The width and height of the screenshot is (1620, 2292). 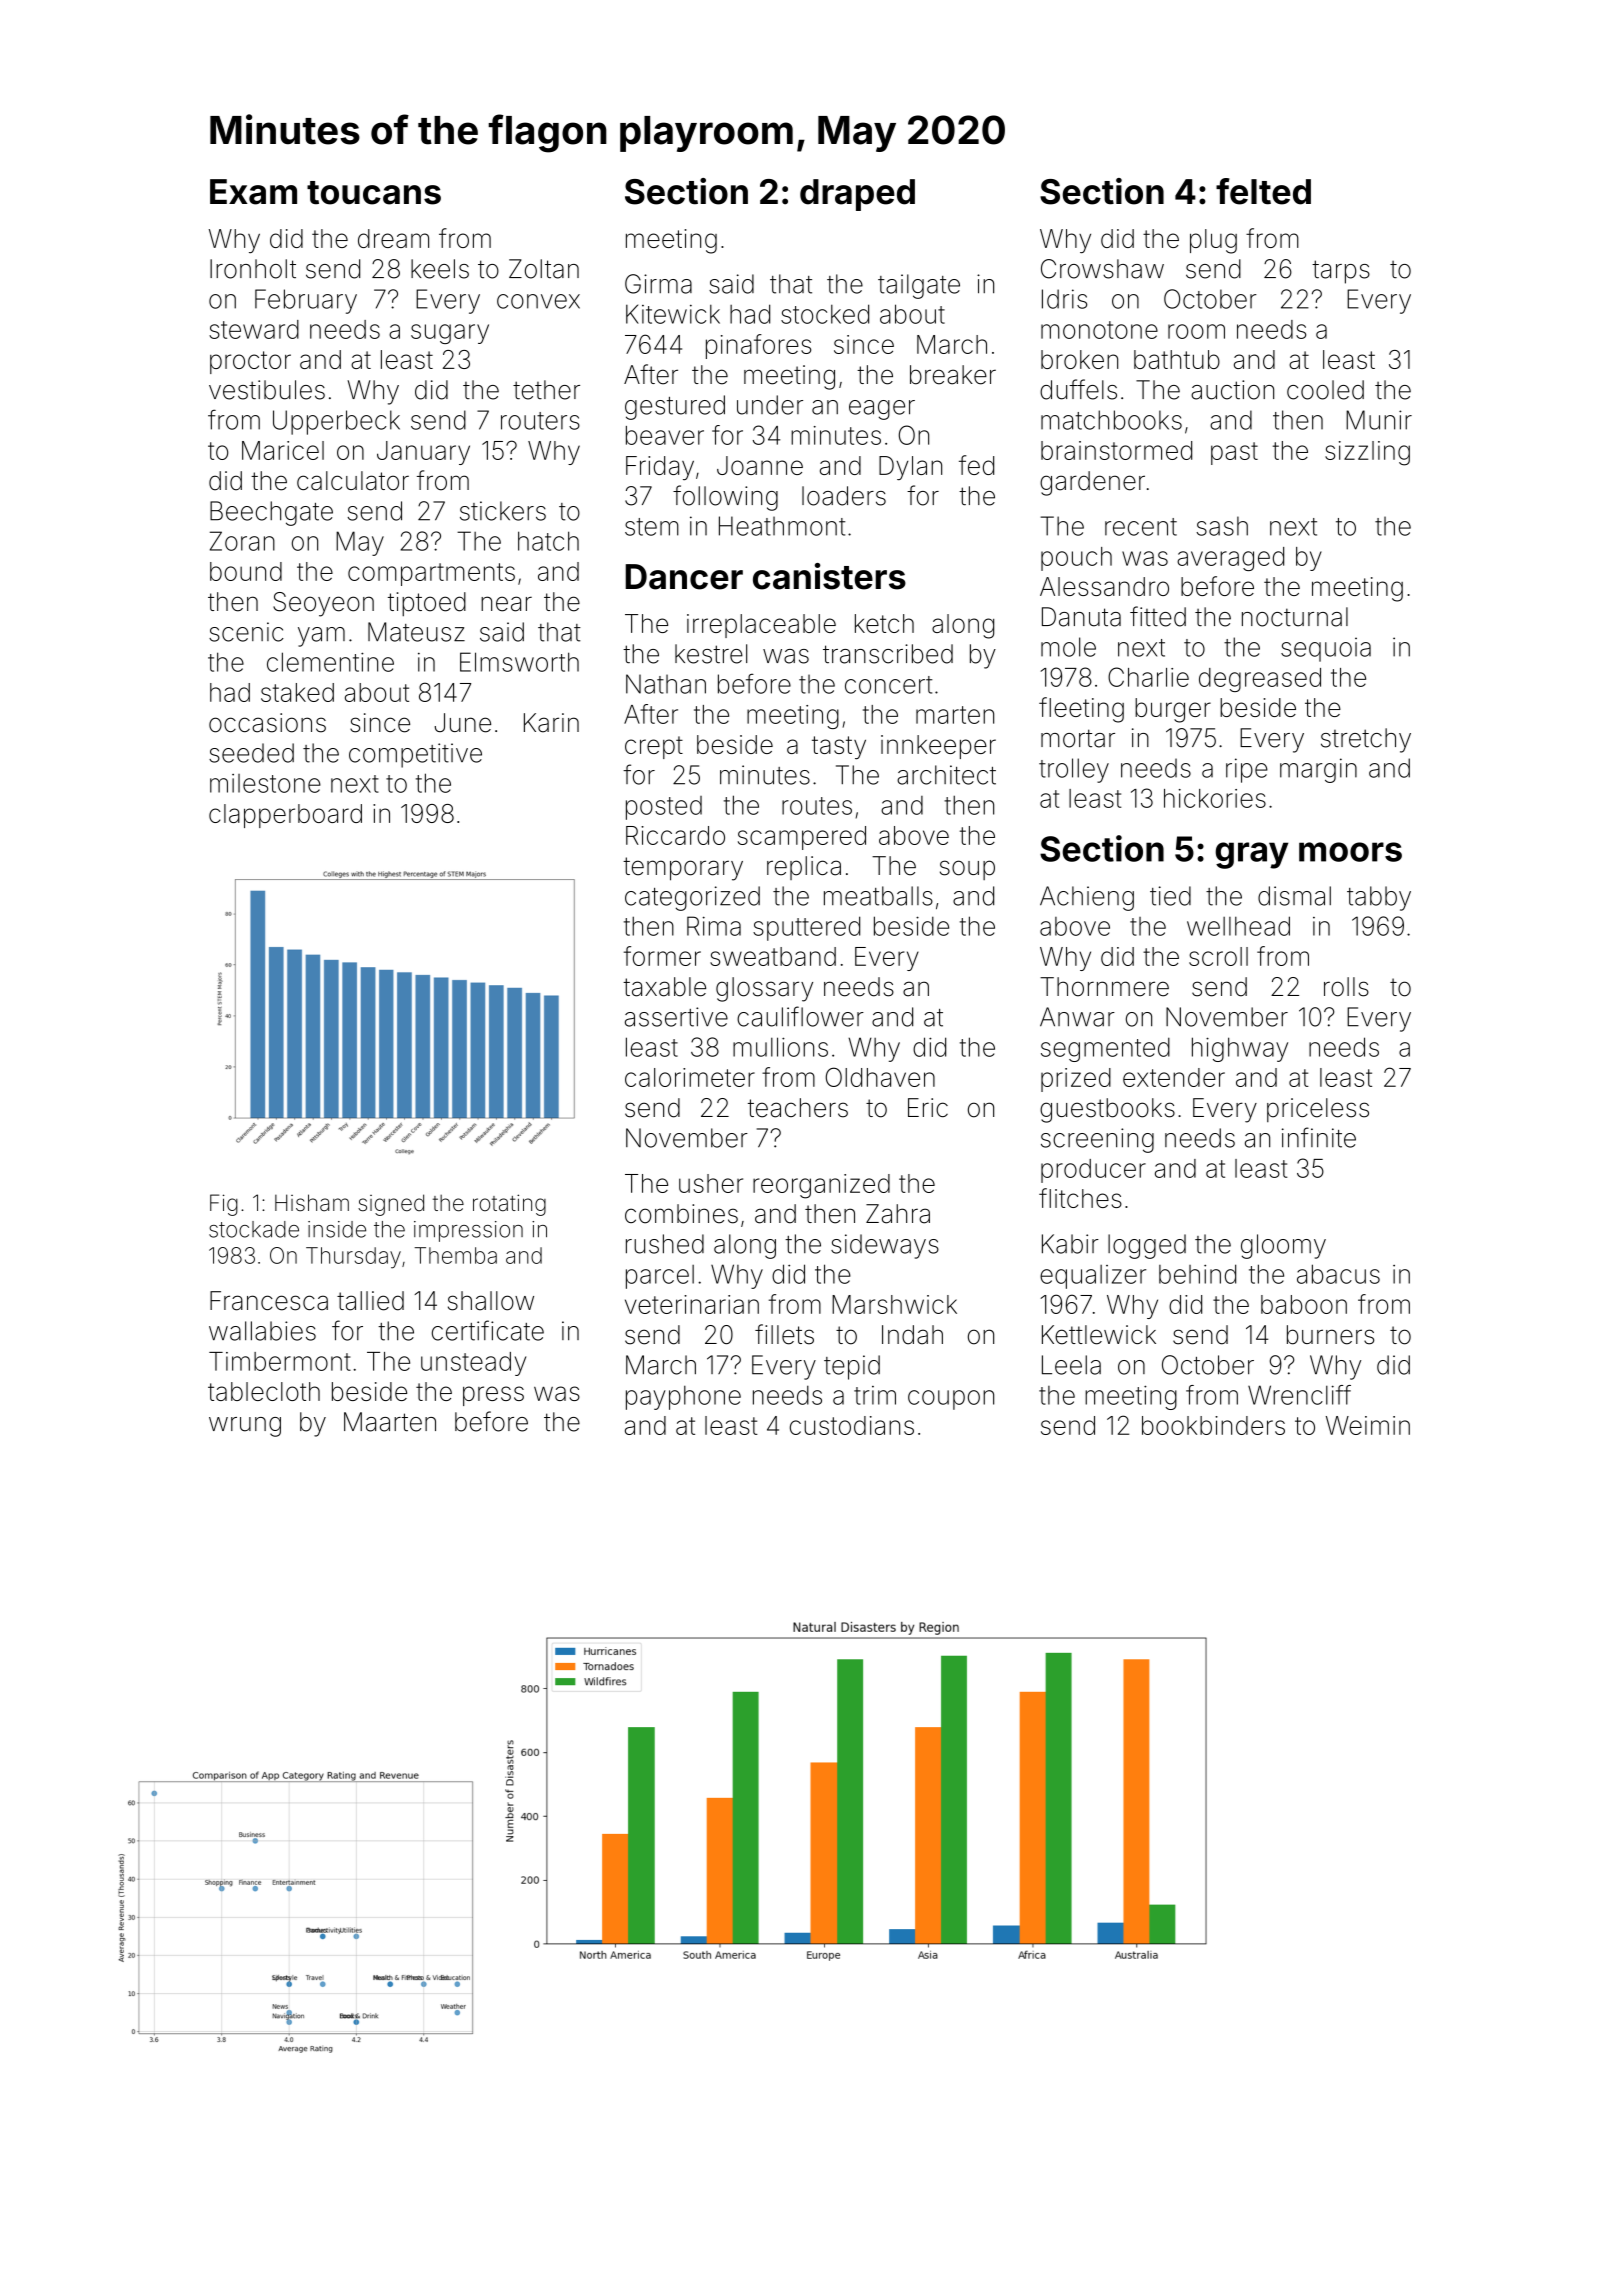 I want to click on sizzling, so click(x=1367, y=453).
